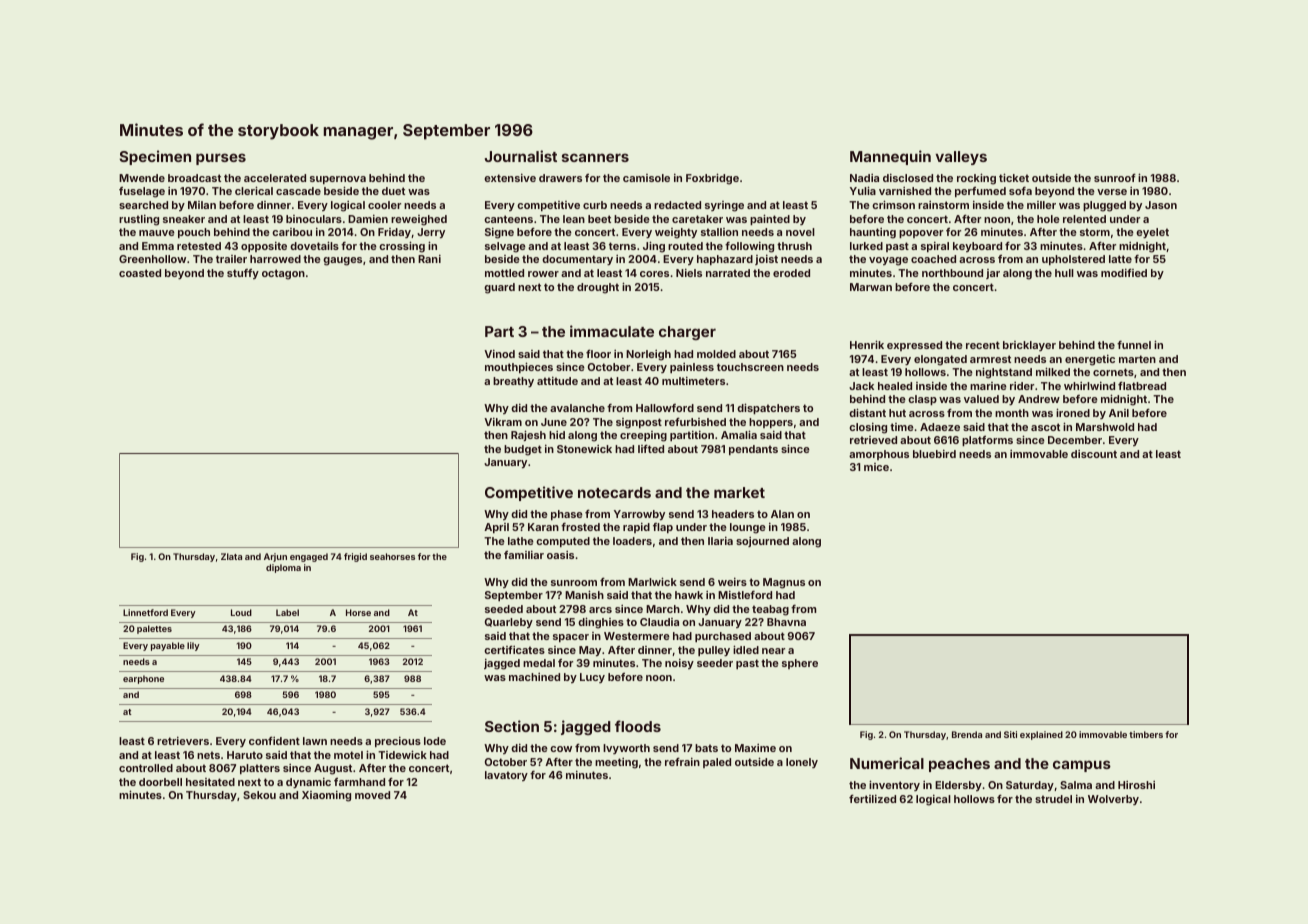 This page has height=924, width=1308. Describe the element at coordinates (231, 556) in the page. I see `Zlata` at that location.
